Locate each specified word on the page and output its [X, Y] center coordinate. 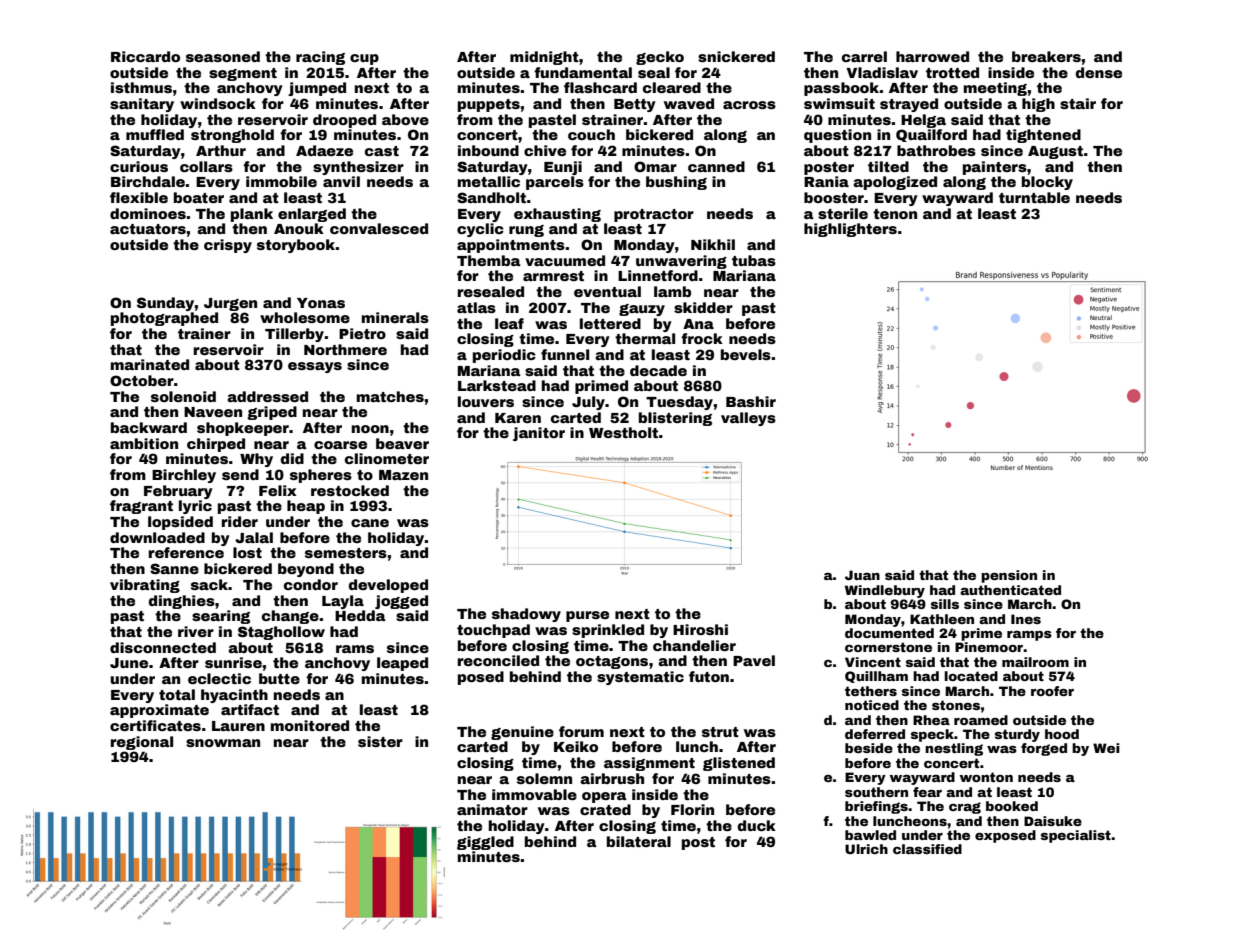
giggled [485, 843]
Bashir [751, 401]
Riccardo [145, 56]
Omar [655, 166]
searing [221, 617]
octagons [612, 662]
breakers [1046, 56]
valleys [748, 419]
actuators [148, 229]
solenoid [183, 396]
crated [605, 809]
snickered [736, 56]
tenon [895, 214]
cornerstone [888, 647]
